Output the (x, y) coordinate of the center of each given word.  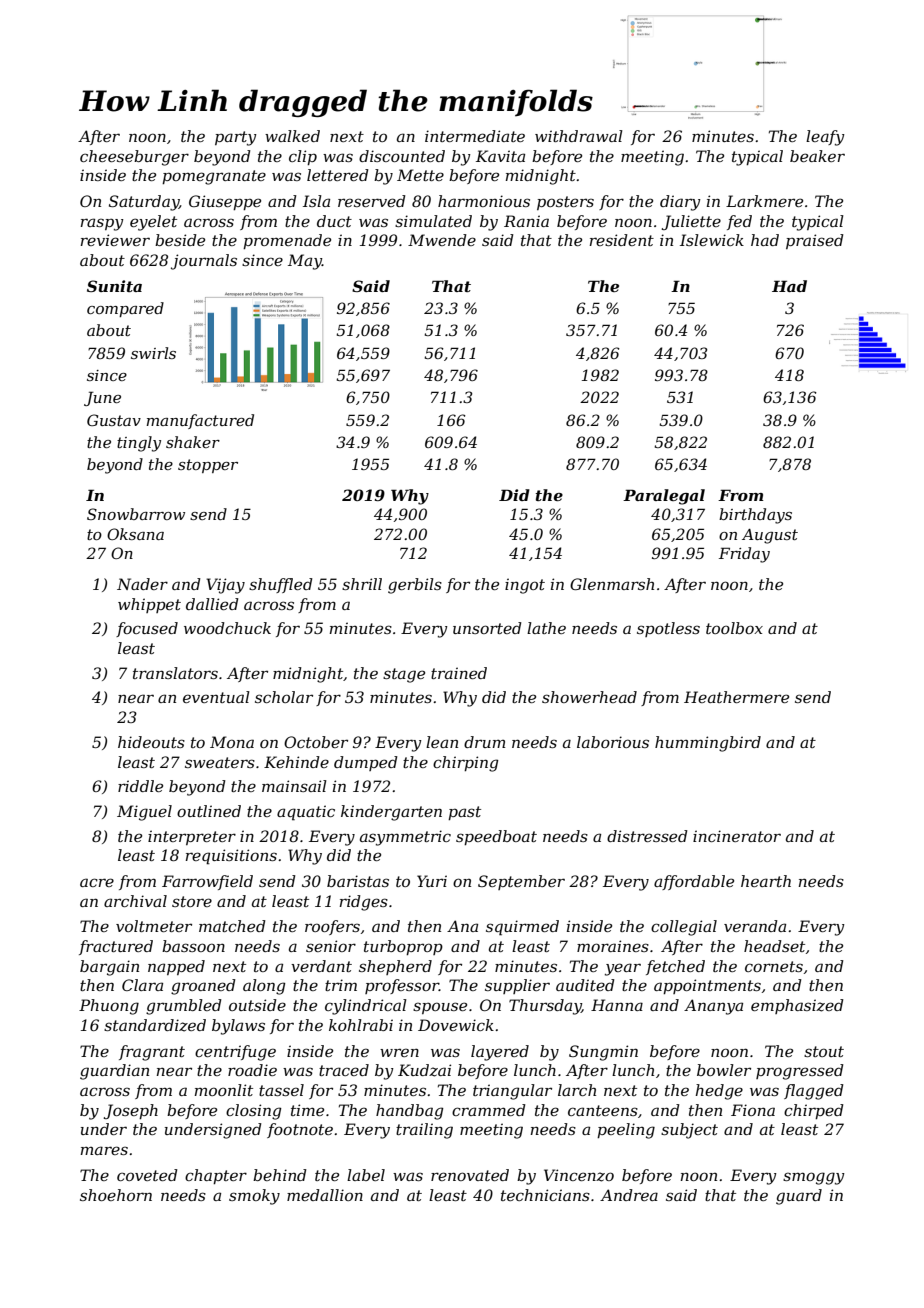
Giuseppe (225, 202)
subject (689, 1131)
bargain (109, 968)
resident (622, 240)
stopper (208, 466)
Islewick (712, 240)
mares (104, 1150)
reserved (372, 201)
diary (680, 203)
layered (500, 1053)
